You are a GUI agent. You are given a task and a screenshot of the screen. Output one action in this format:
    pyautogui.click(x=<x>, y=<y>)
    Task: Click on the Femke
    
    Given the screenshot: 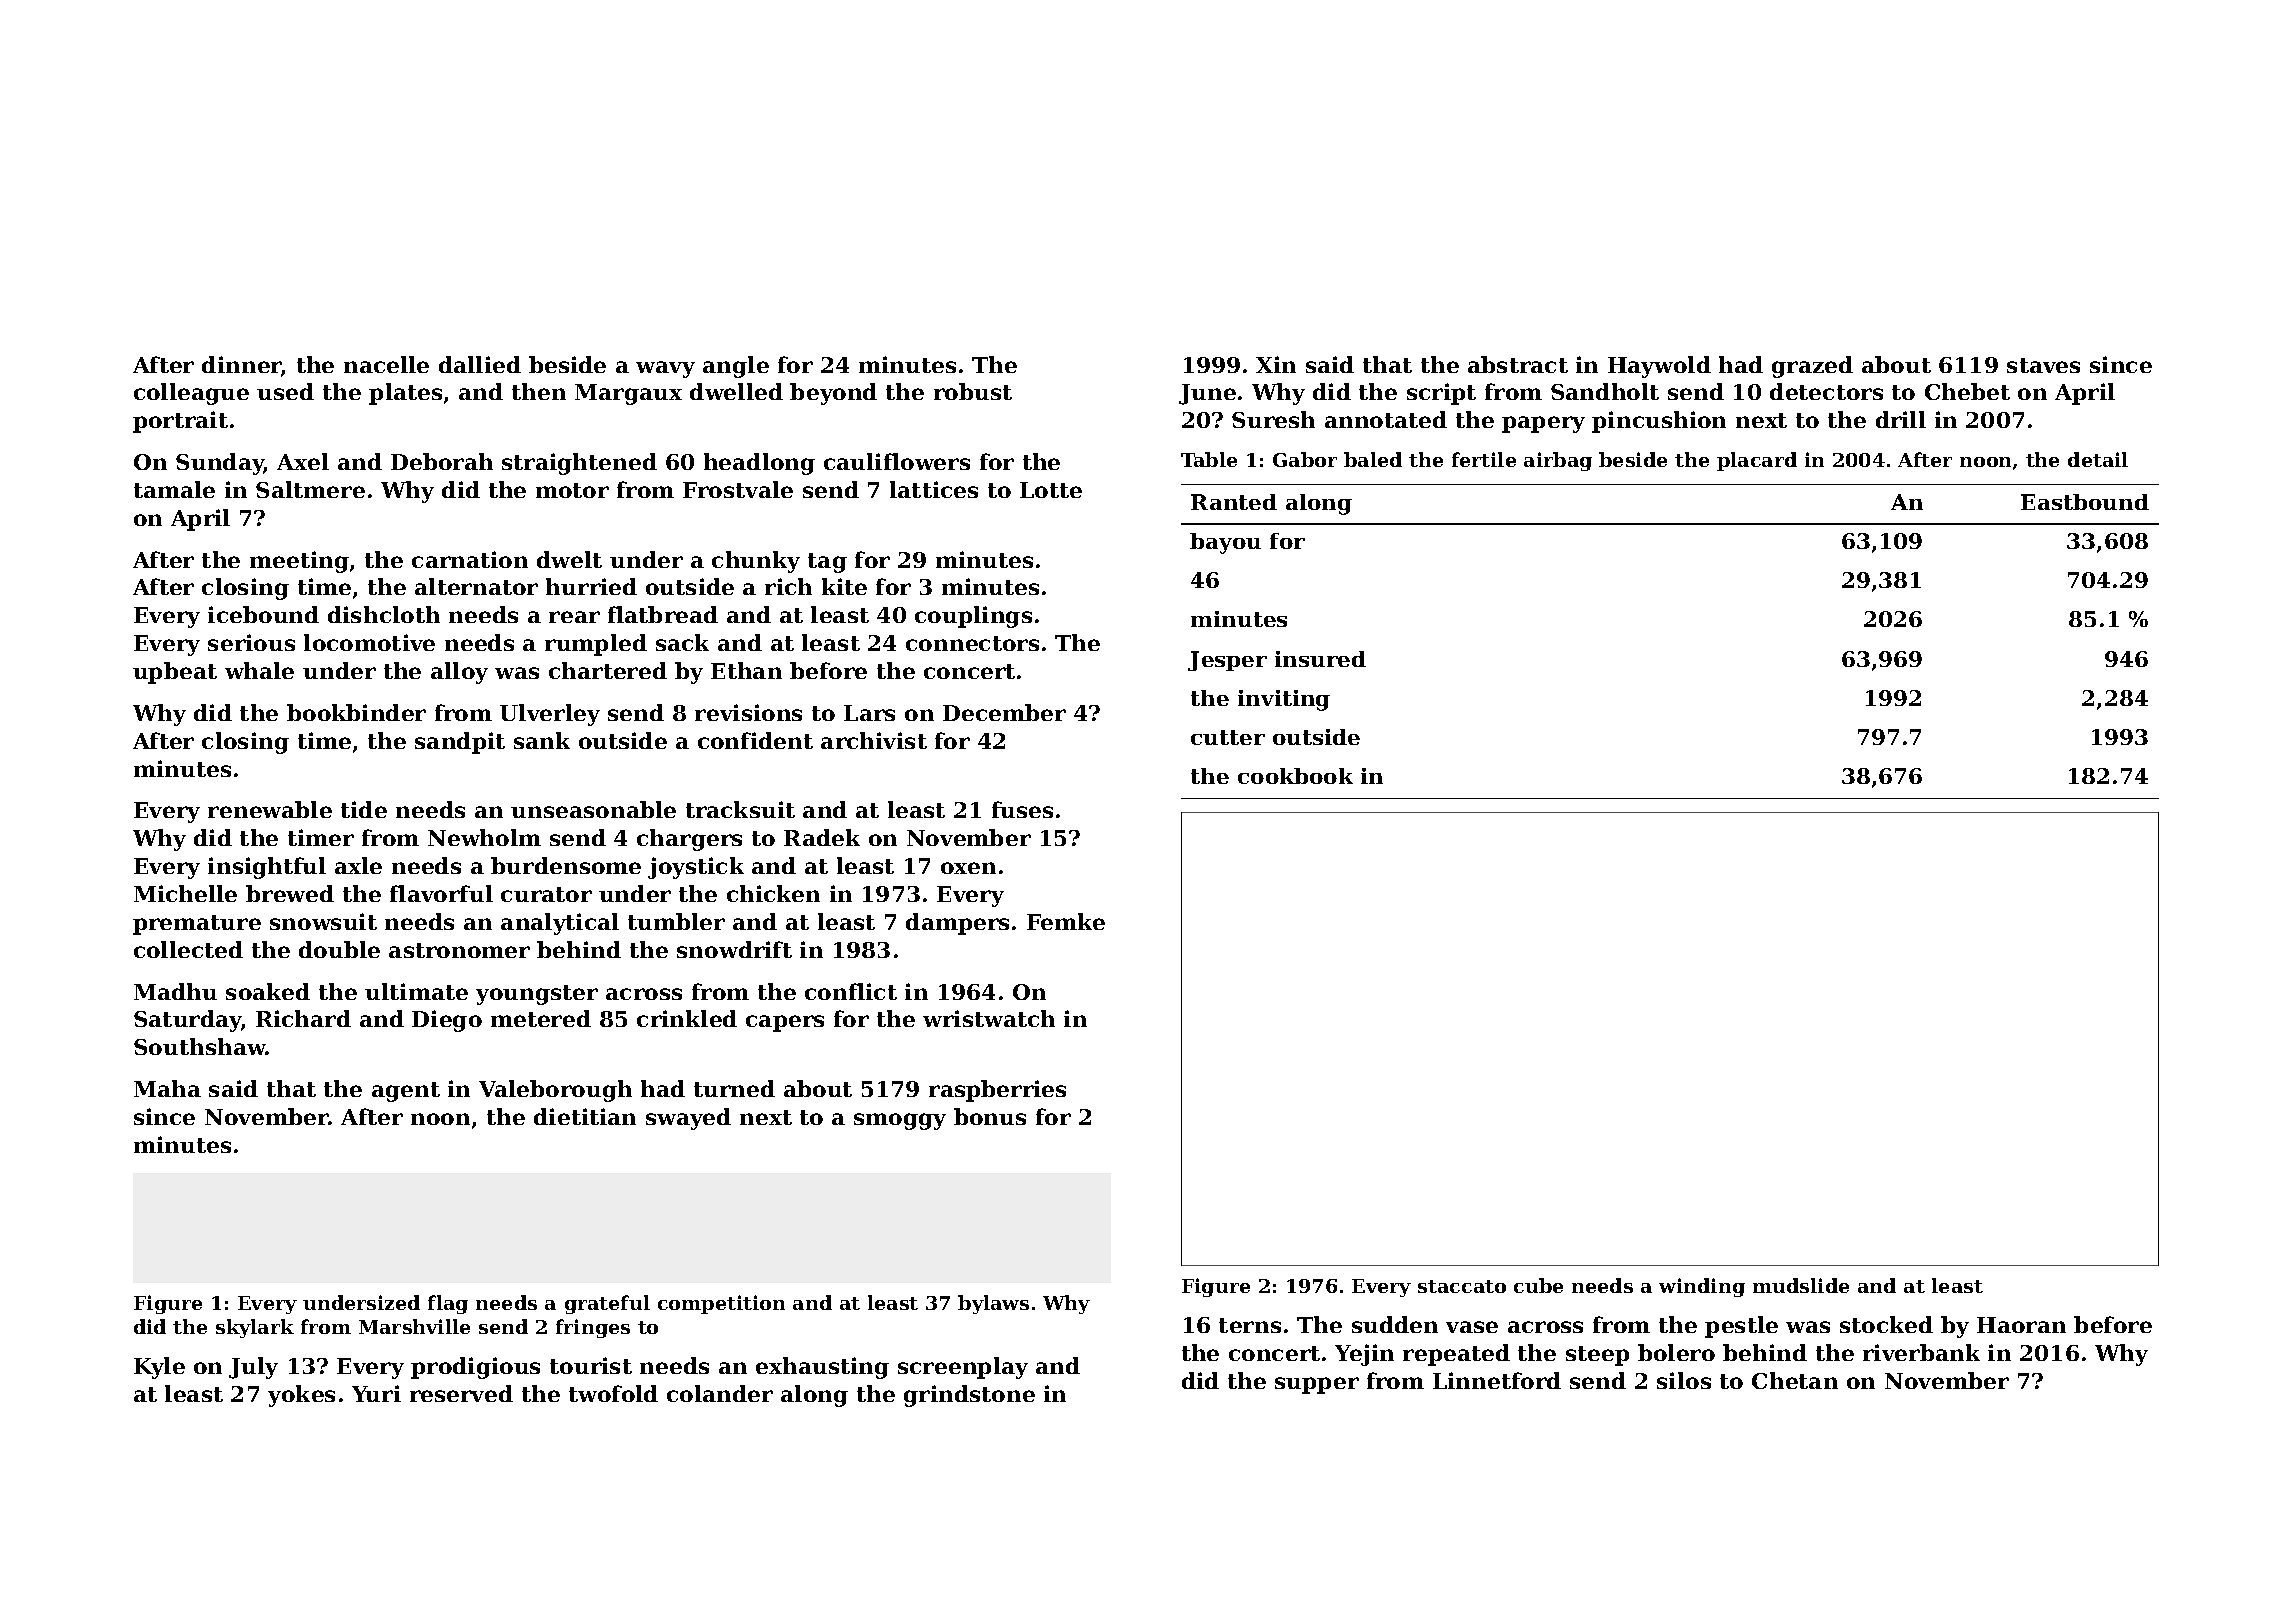 What is the action you would take?
    pyautogui.click(x=1066, y=921)
